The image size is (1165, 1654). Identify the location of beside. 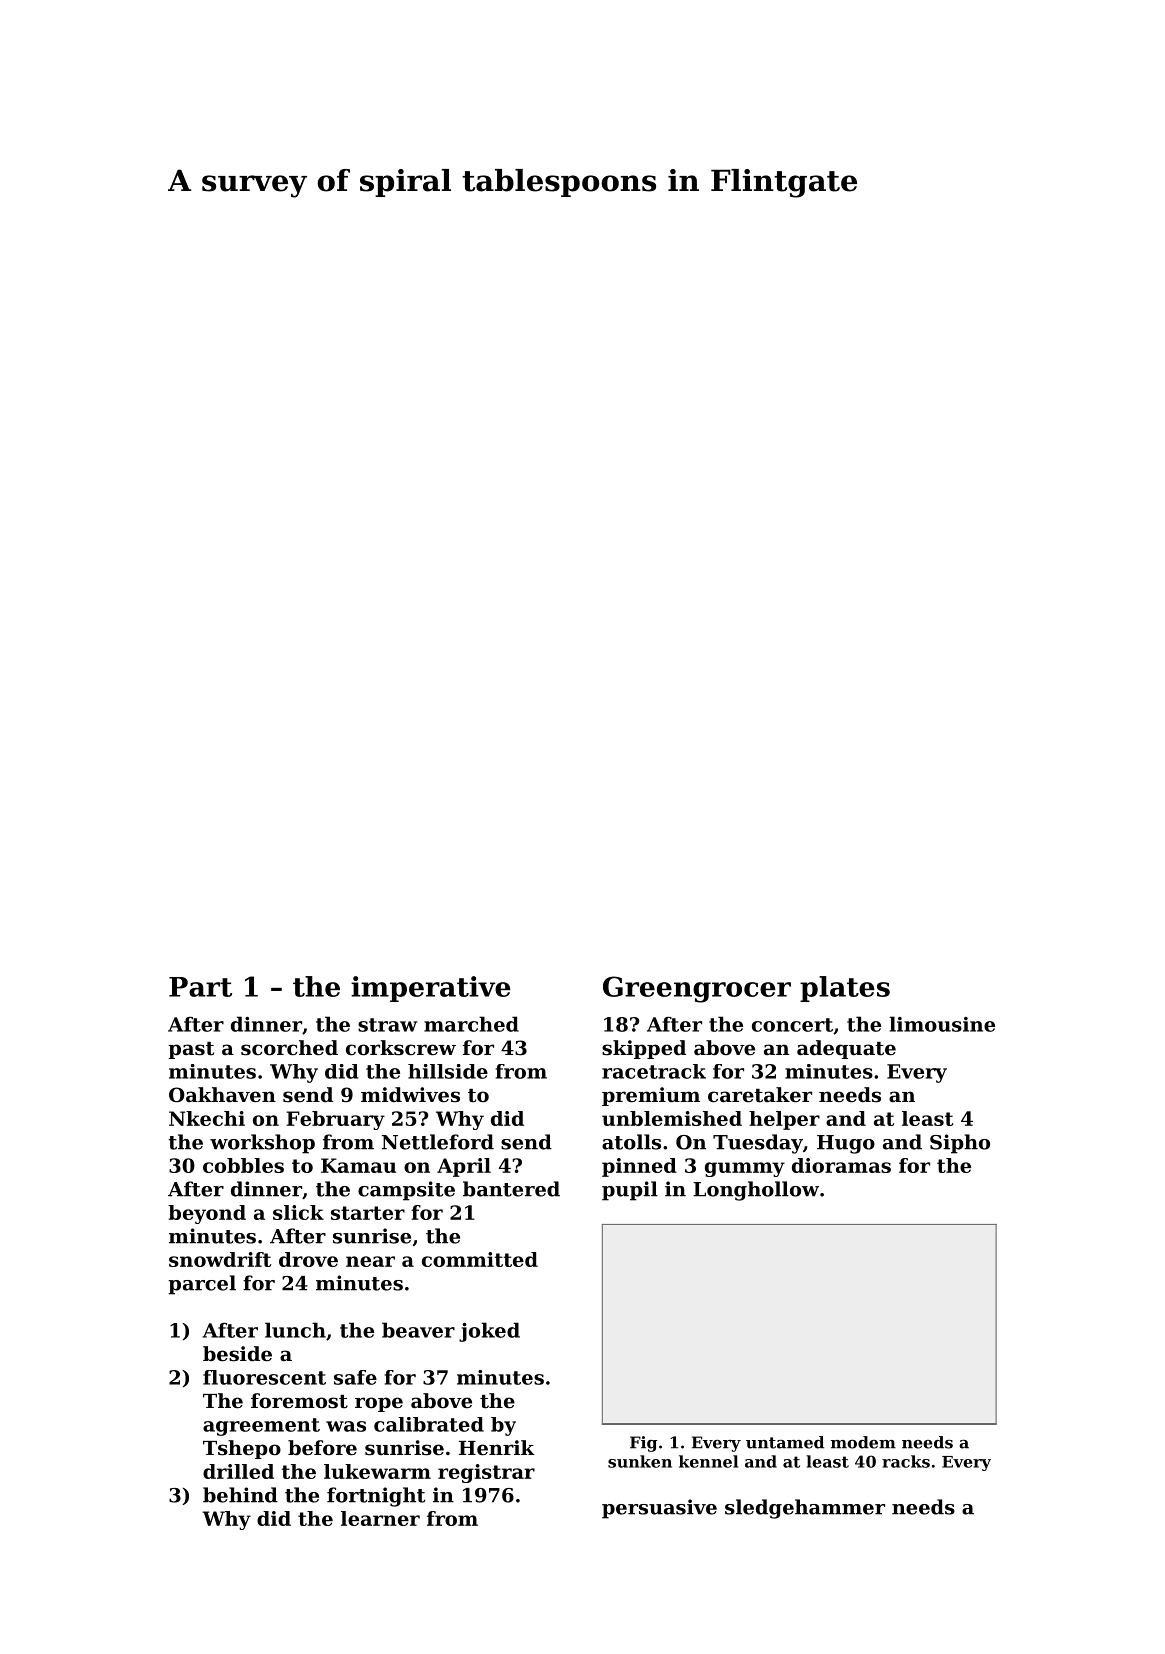
(237, 1354).
